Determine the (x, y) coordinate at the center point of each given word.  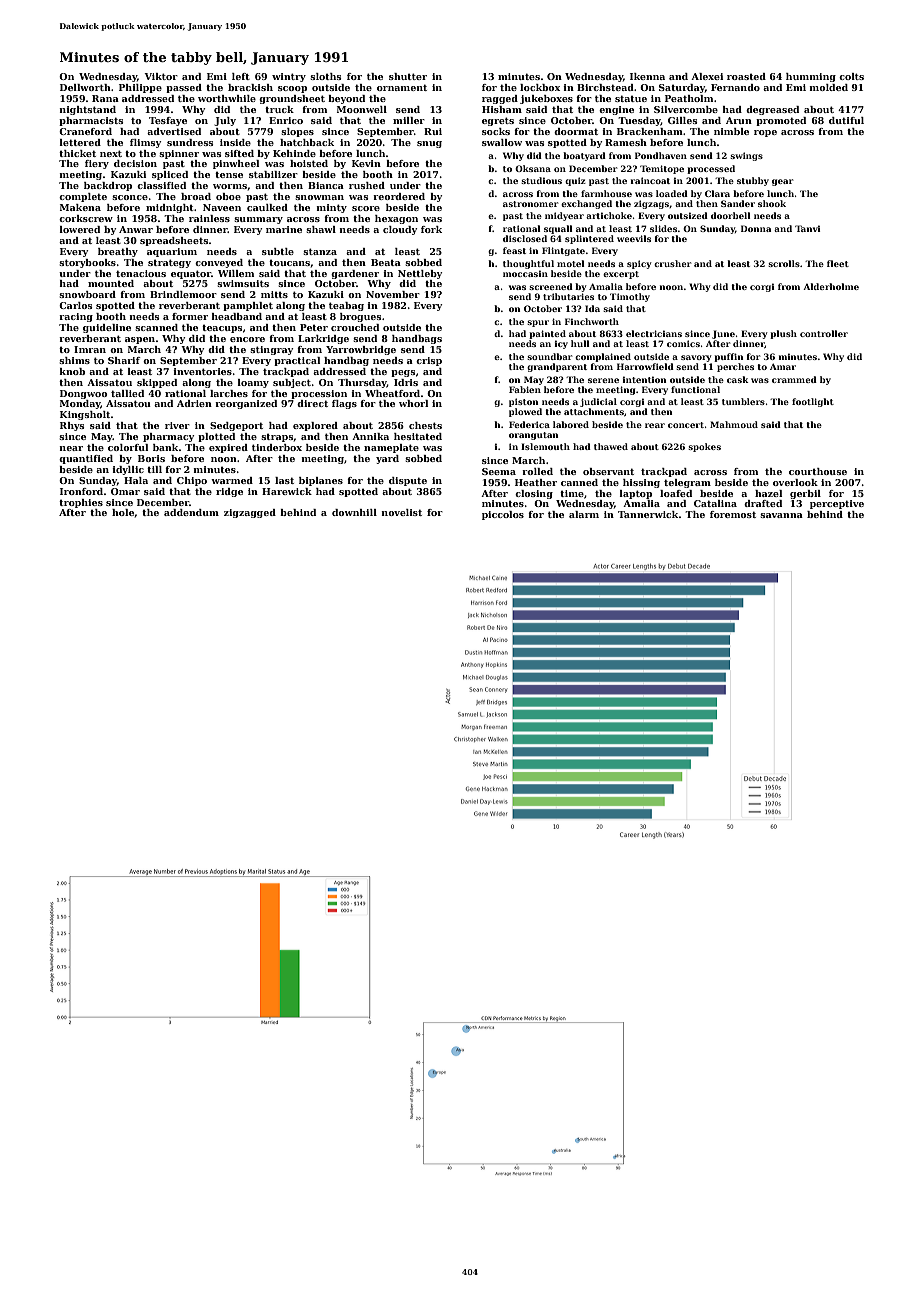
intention (644, 379)
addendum (191, 512)
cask (738, 379)
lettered (80, 142)
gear (783, 182)
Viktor (161, 76)
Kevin (366, 163)
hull (580, 343)
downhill (354, 512)
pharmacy (168, 437)
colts (851, 76)
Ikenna (647, 76)
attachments (594, 411)
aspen (140, 340)
